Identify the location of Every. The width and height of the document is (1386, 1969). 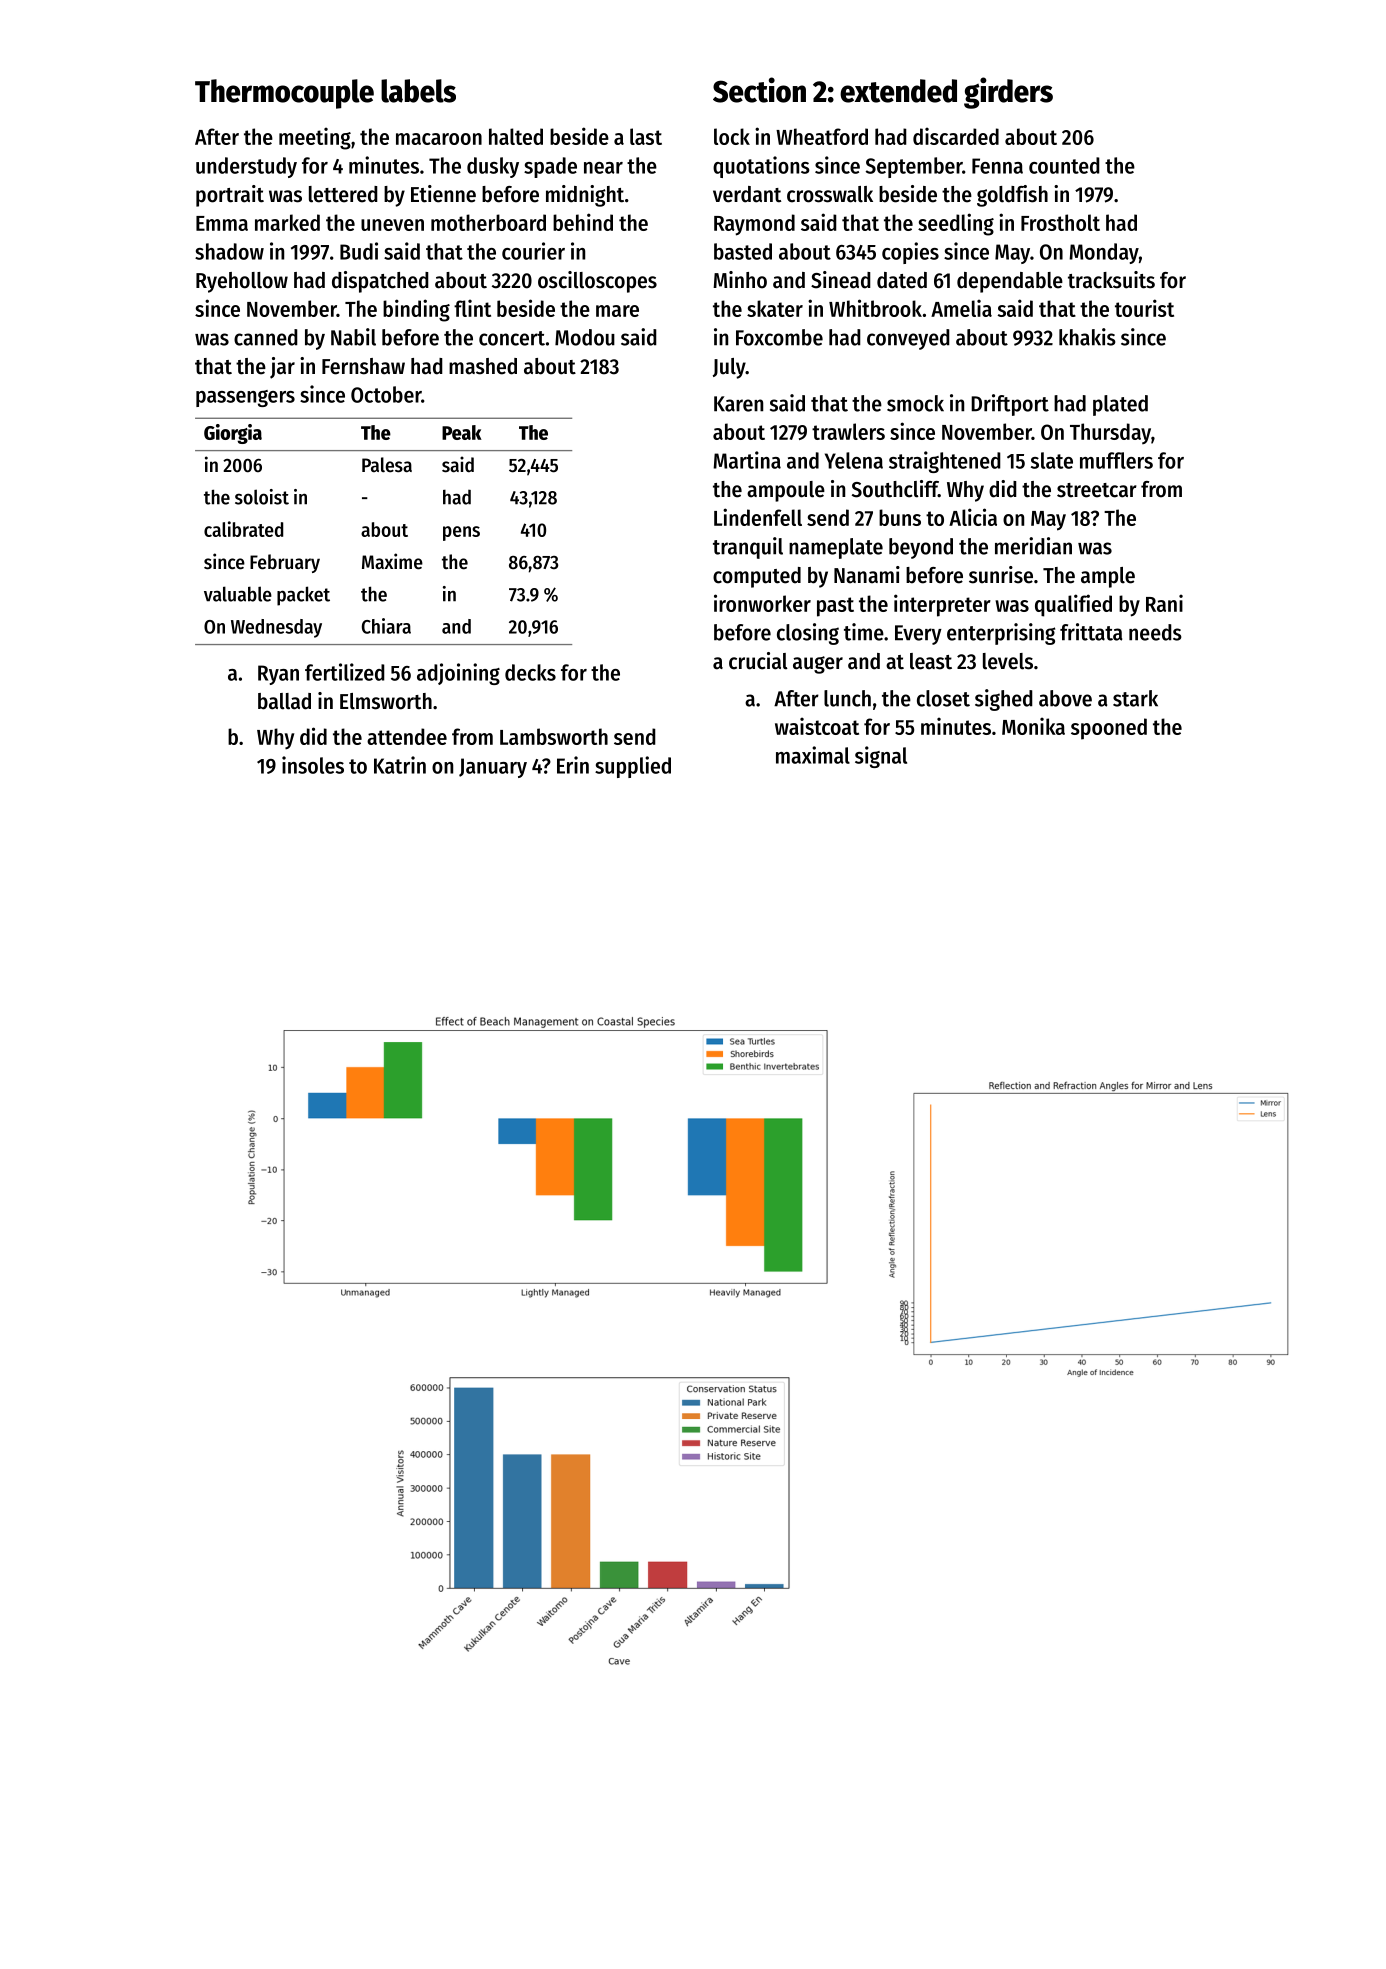
(918, 635).
